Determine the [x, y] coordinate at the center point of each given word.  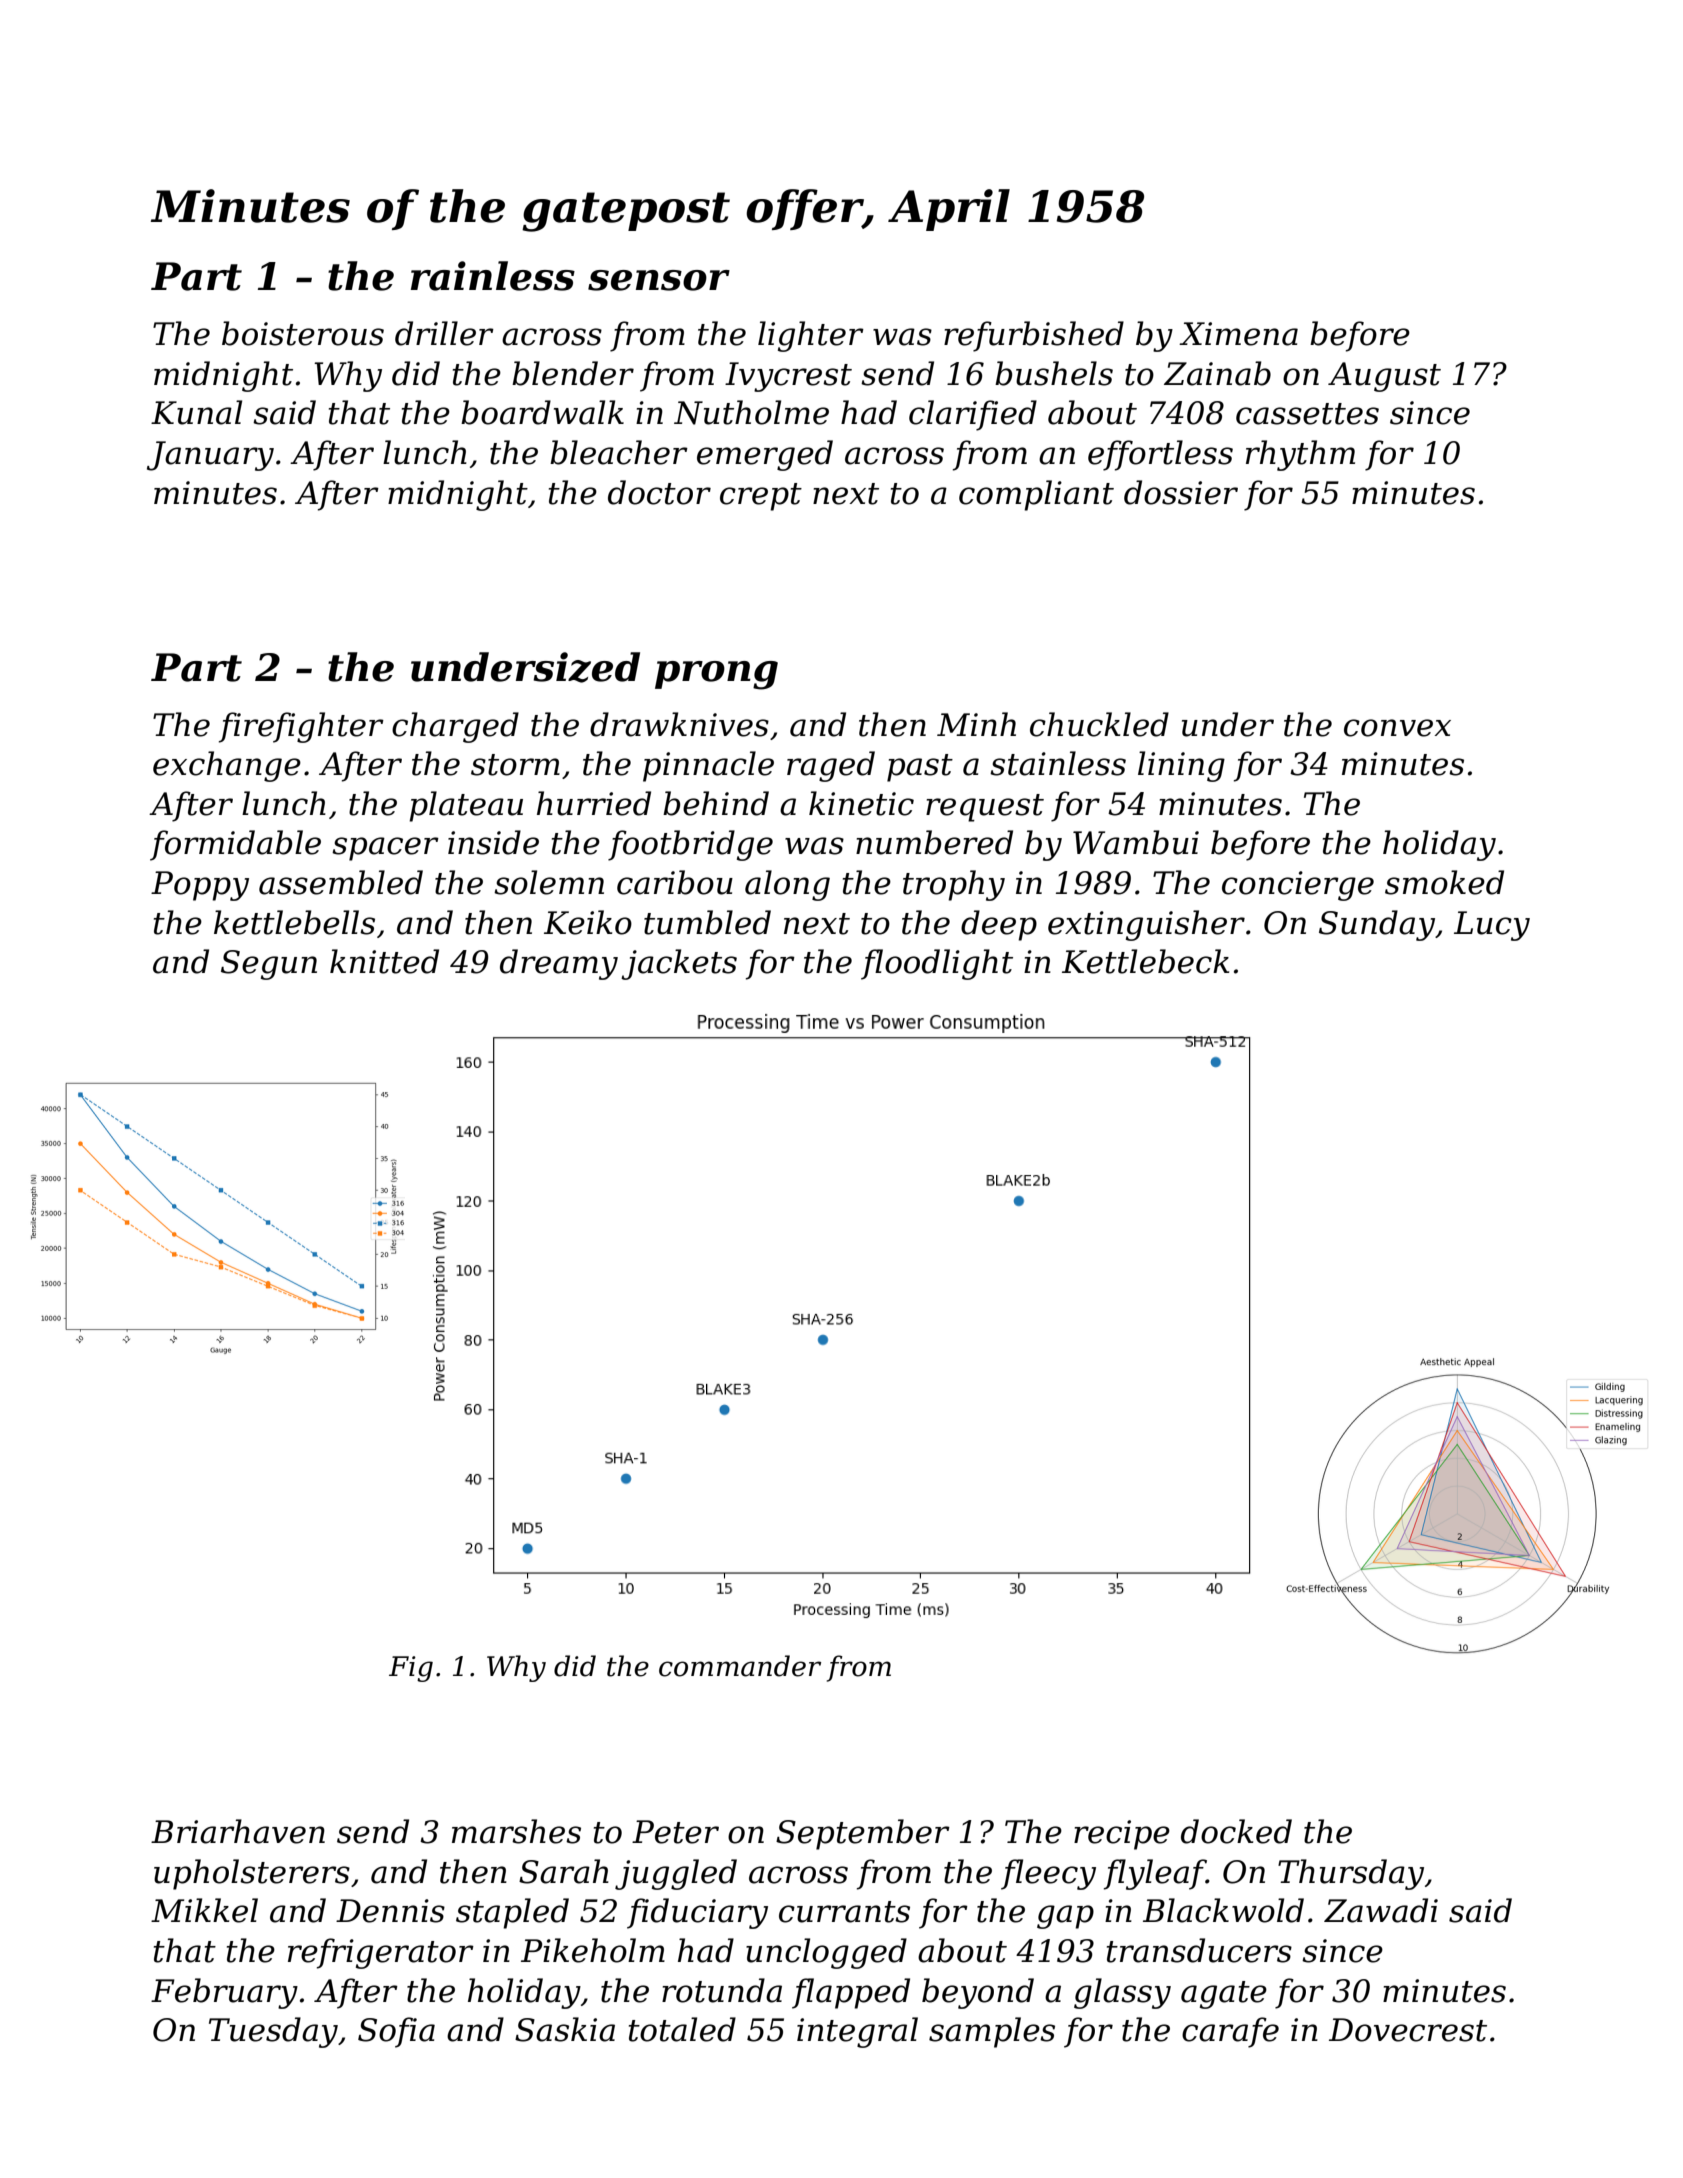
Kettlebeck [1145, 961]
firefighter [301, 727]
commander [740, 1666]
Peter [675, 1832]
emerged [765, 455]
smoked [1444, 882]
